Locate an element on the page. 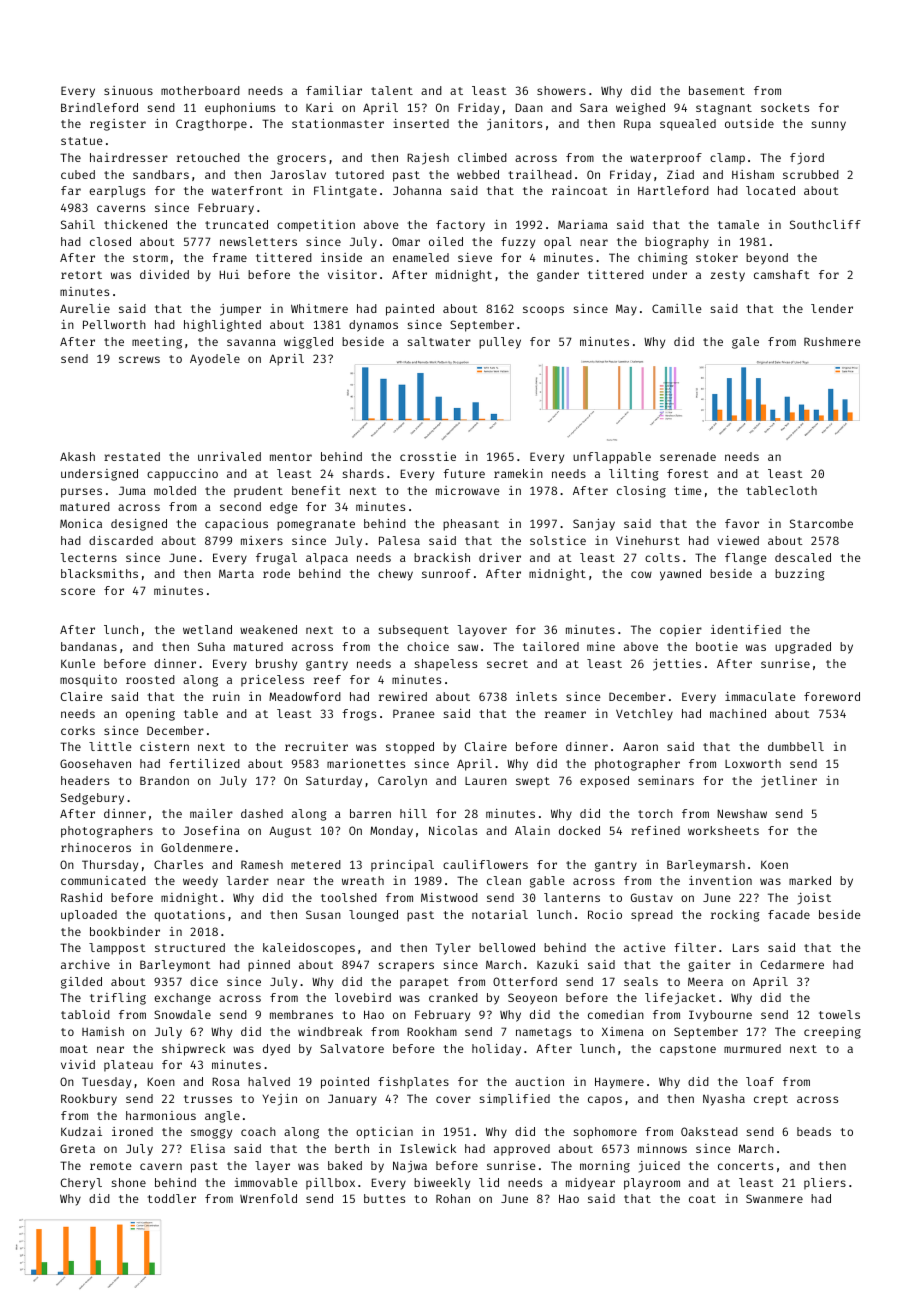 The image size is (924, 1308). blacksmiths is located at coordinates (99, 573).
